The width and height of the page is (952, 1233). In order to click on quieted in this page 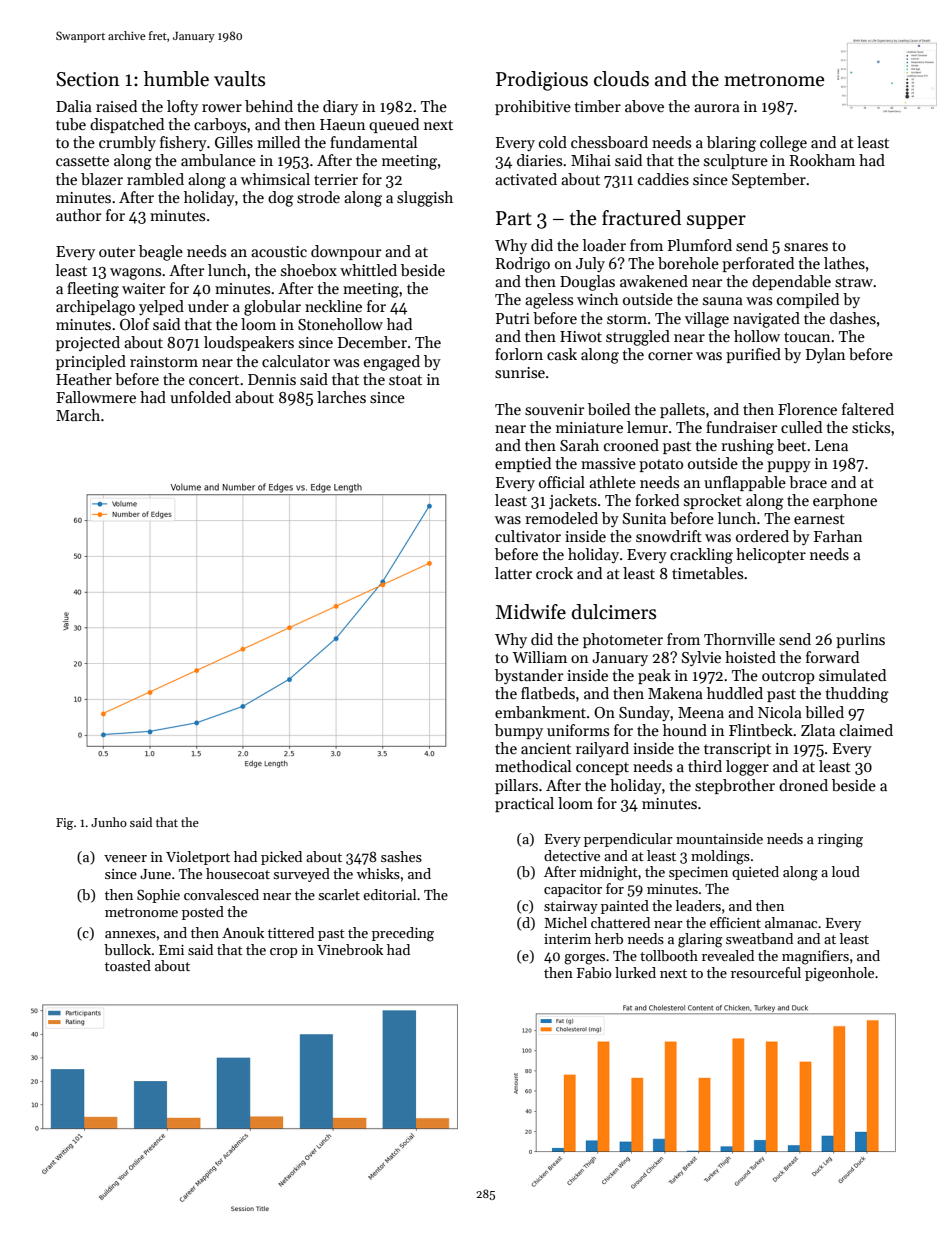, I will do `click(755, 873)`.
